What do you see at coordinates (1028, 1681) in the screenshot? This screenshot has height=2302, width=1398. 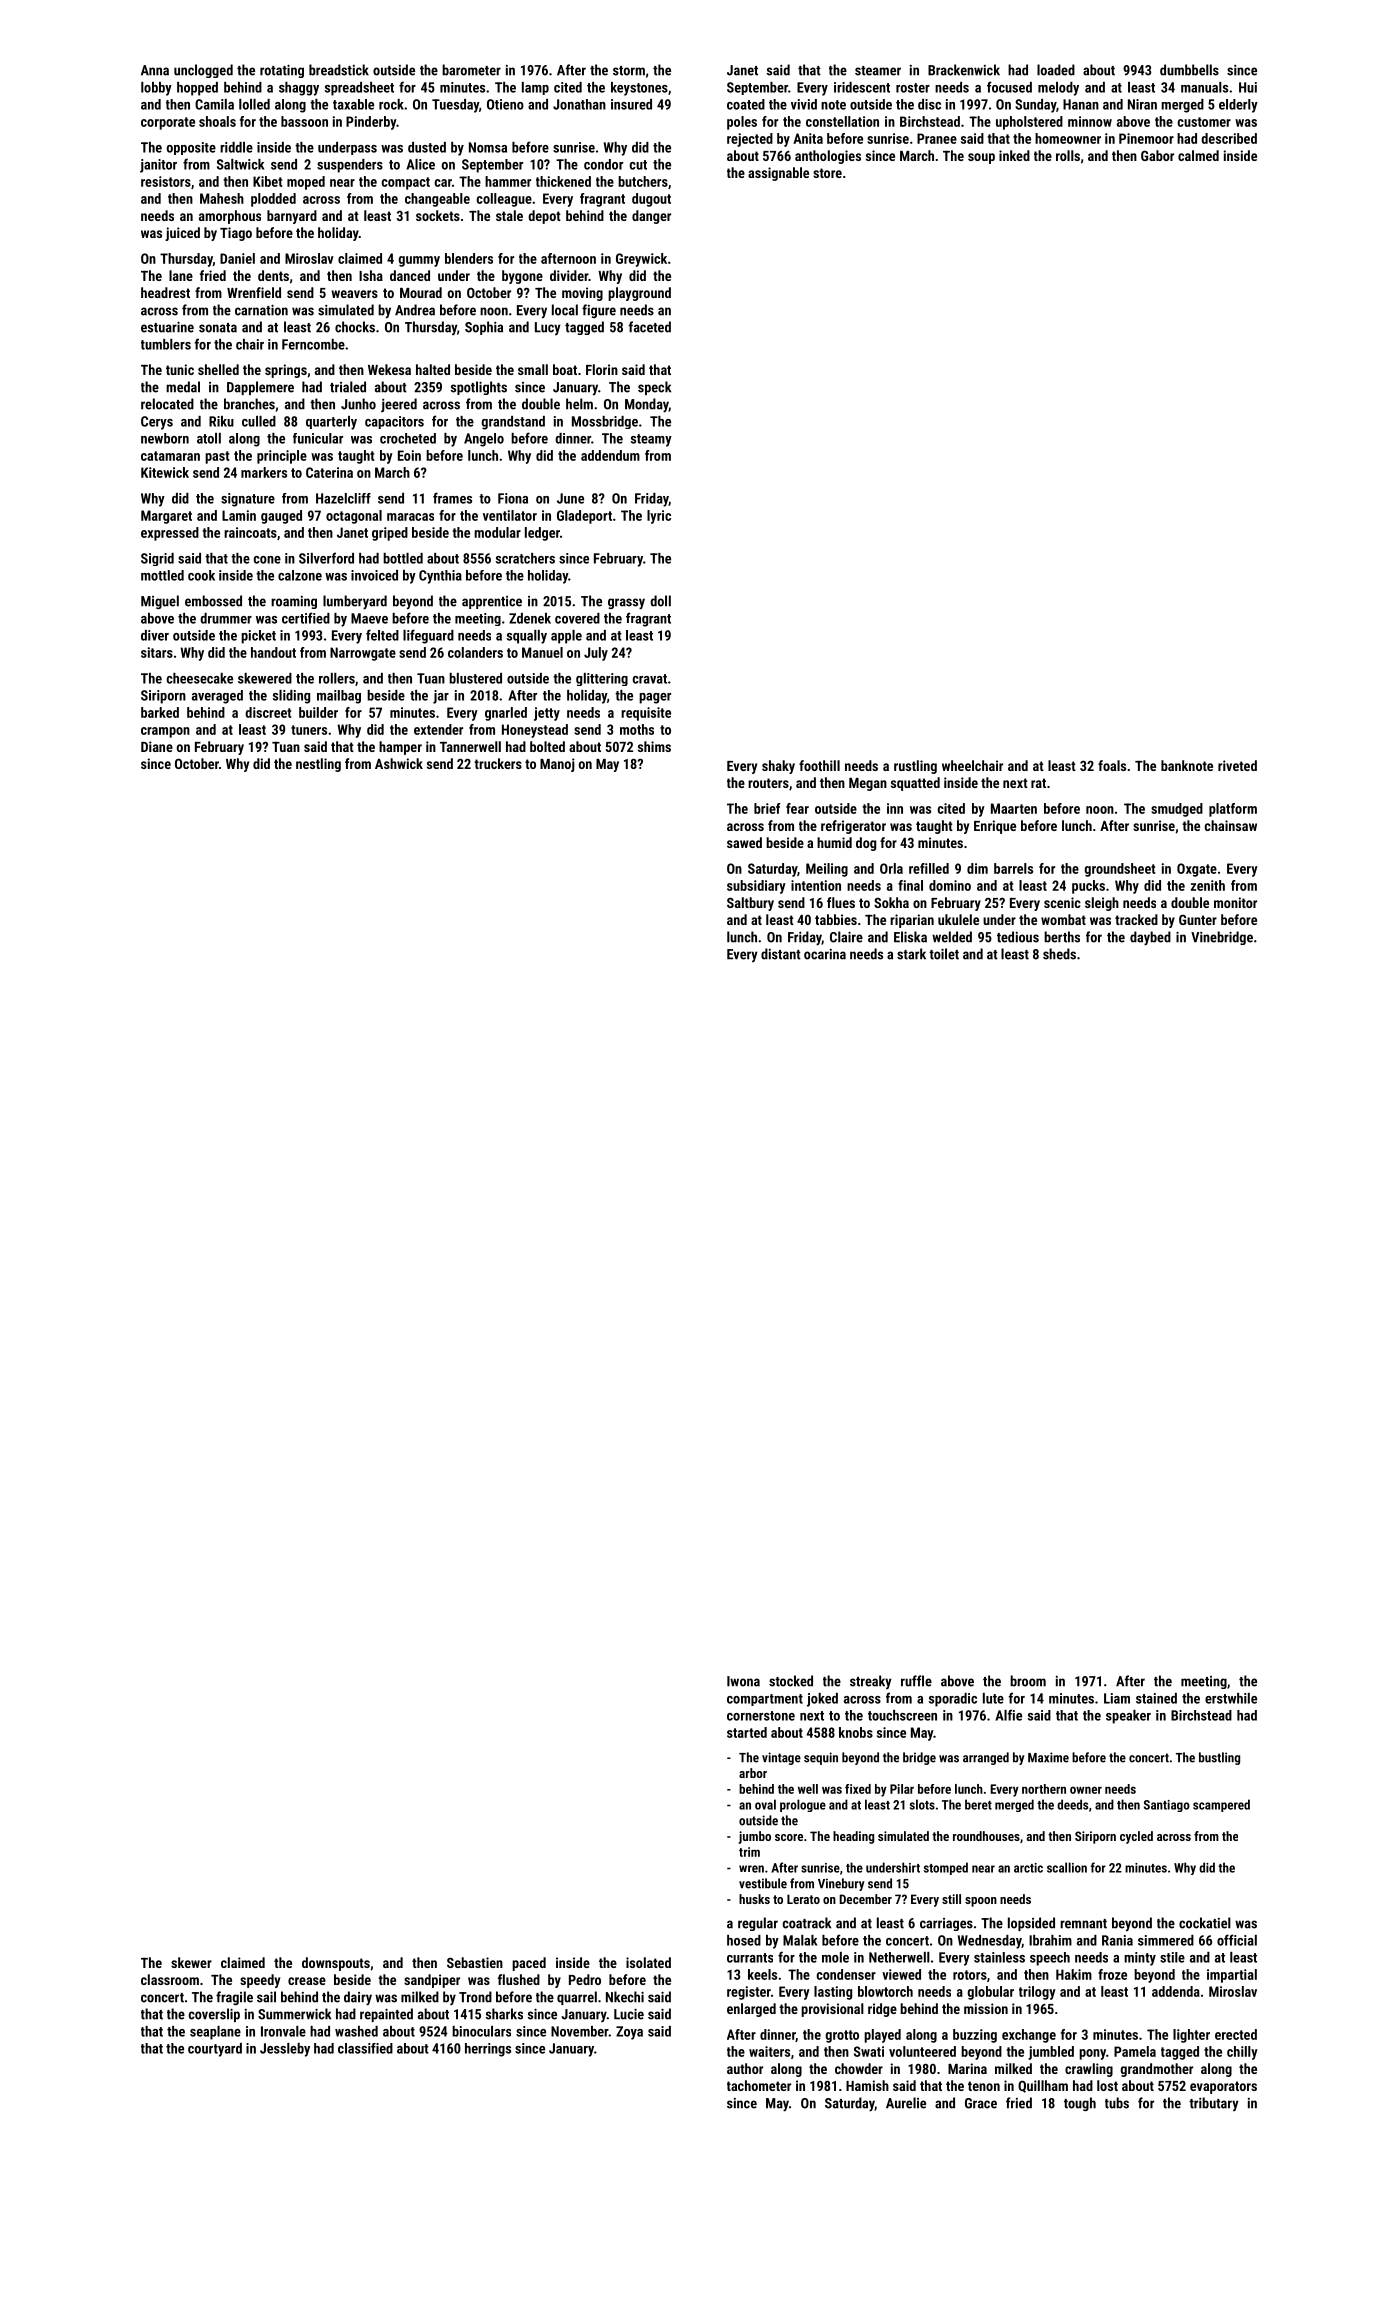 I see `broom` at bounding box center [1028, 1681].
